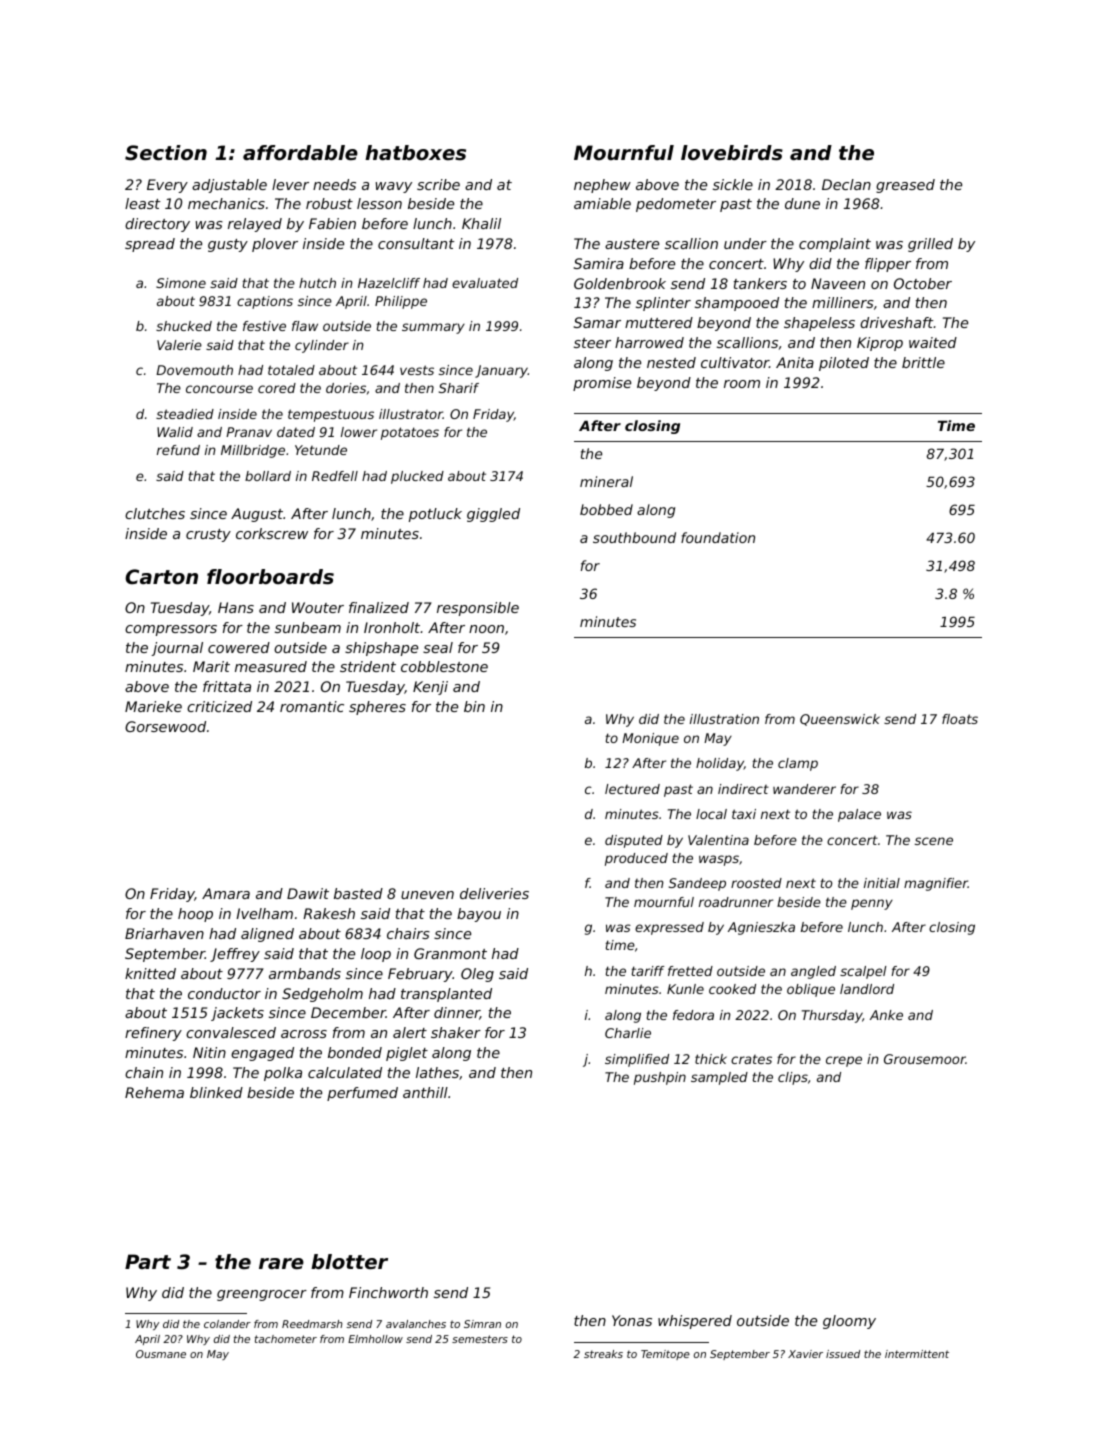  I want to click on simplified, so click(637, 1060).
